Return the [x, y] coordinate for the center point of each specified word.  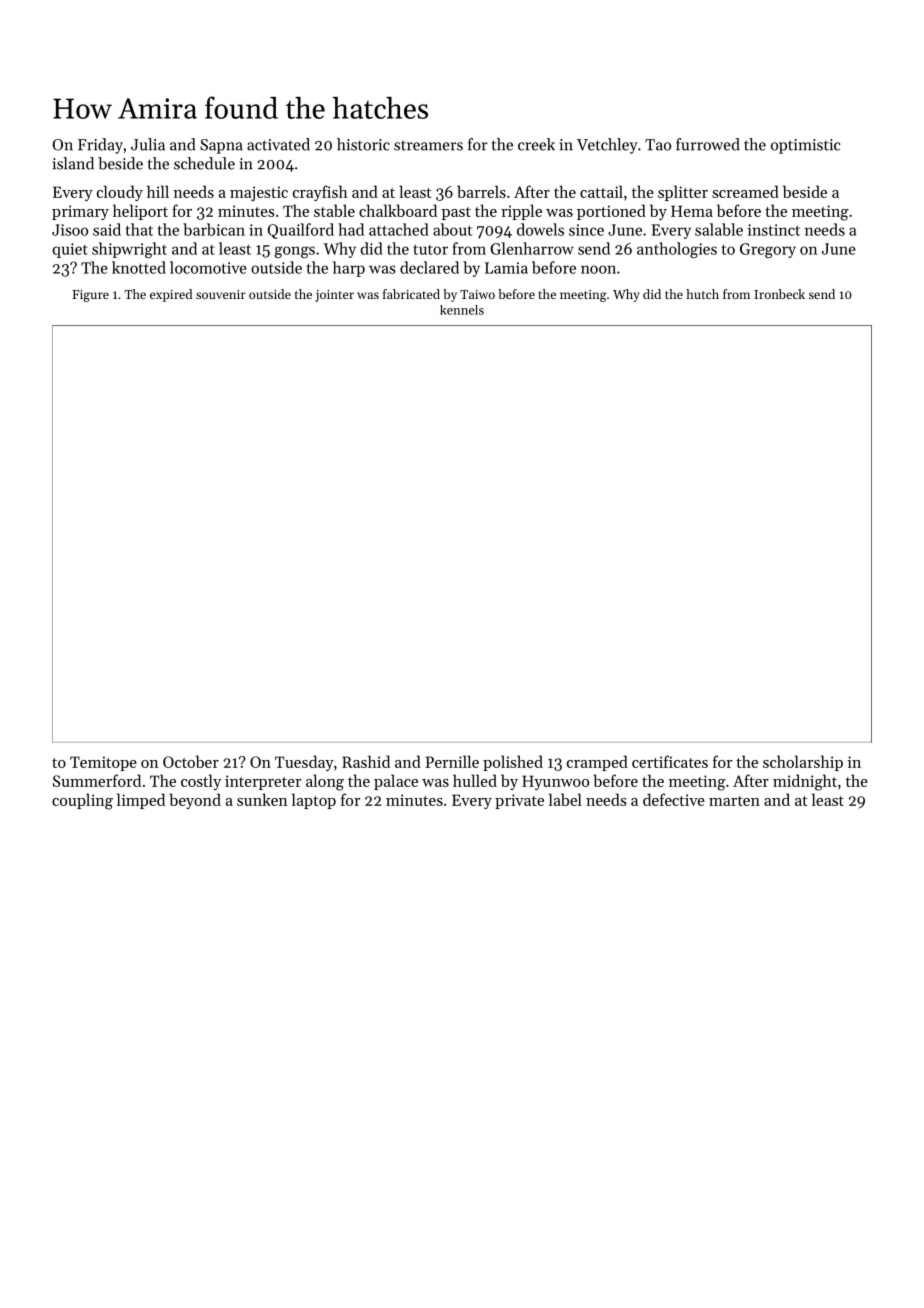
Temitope [103, 763]
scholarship [803, 763]
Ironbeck [779, 294]
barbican [214, 229]
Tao [658, 145]
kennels [462, 310]
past [456, 213]
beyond [195, 801]
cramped [597, 763]
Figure [90, 296]
